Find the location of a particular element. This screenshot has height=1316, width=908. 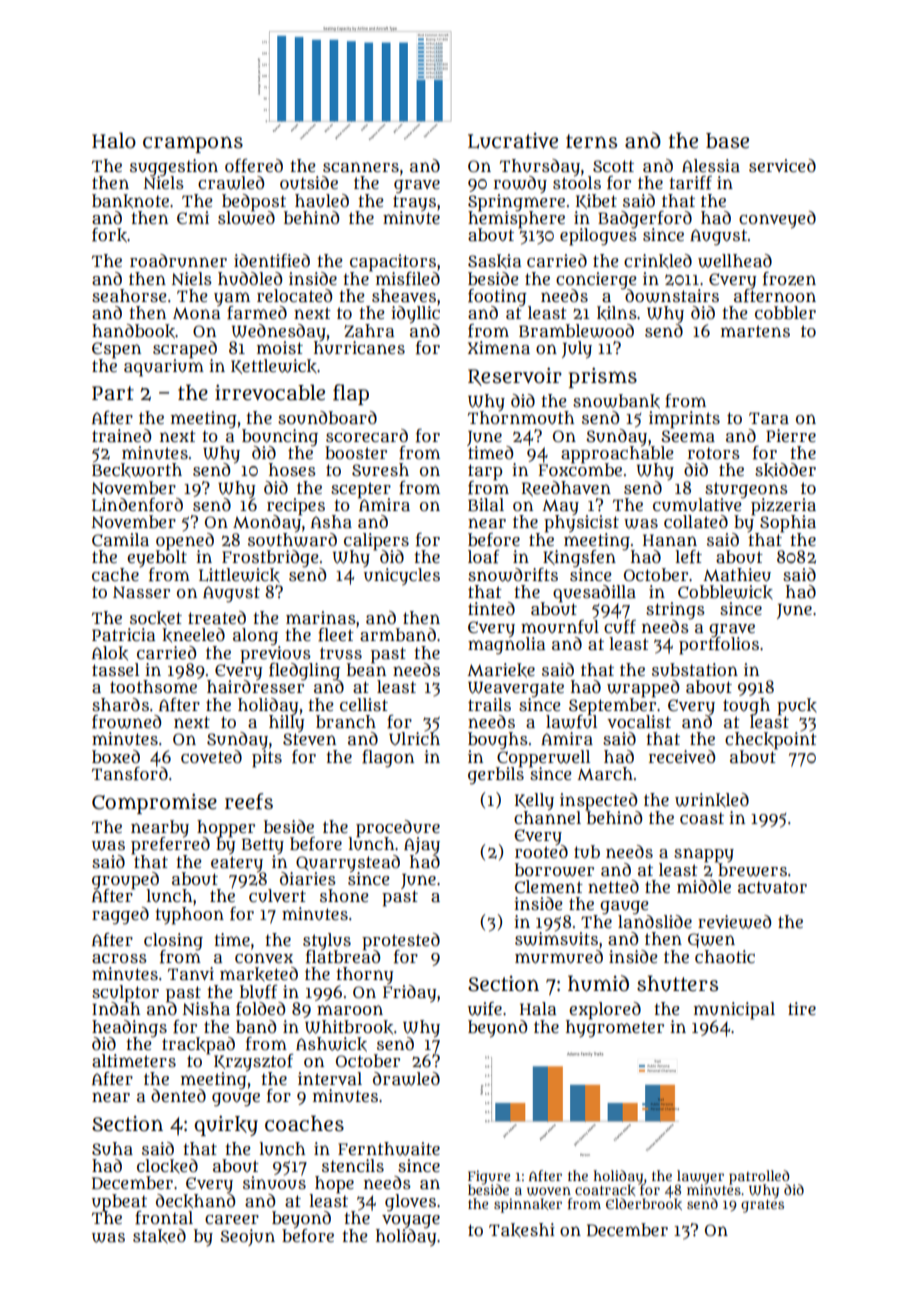

Fernthwaite is located at coordinates (389, 1149).
